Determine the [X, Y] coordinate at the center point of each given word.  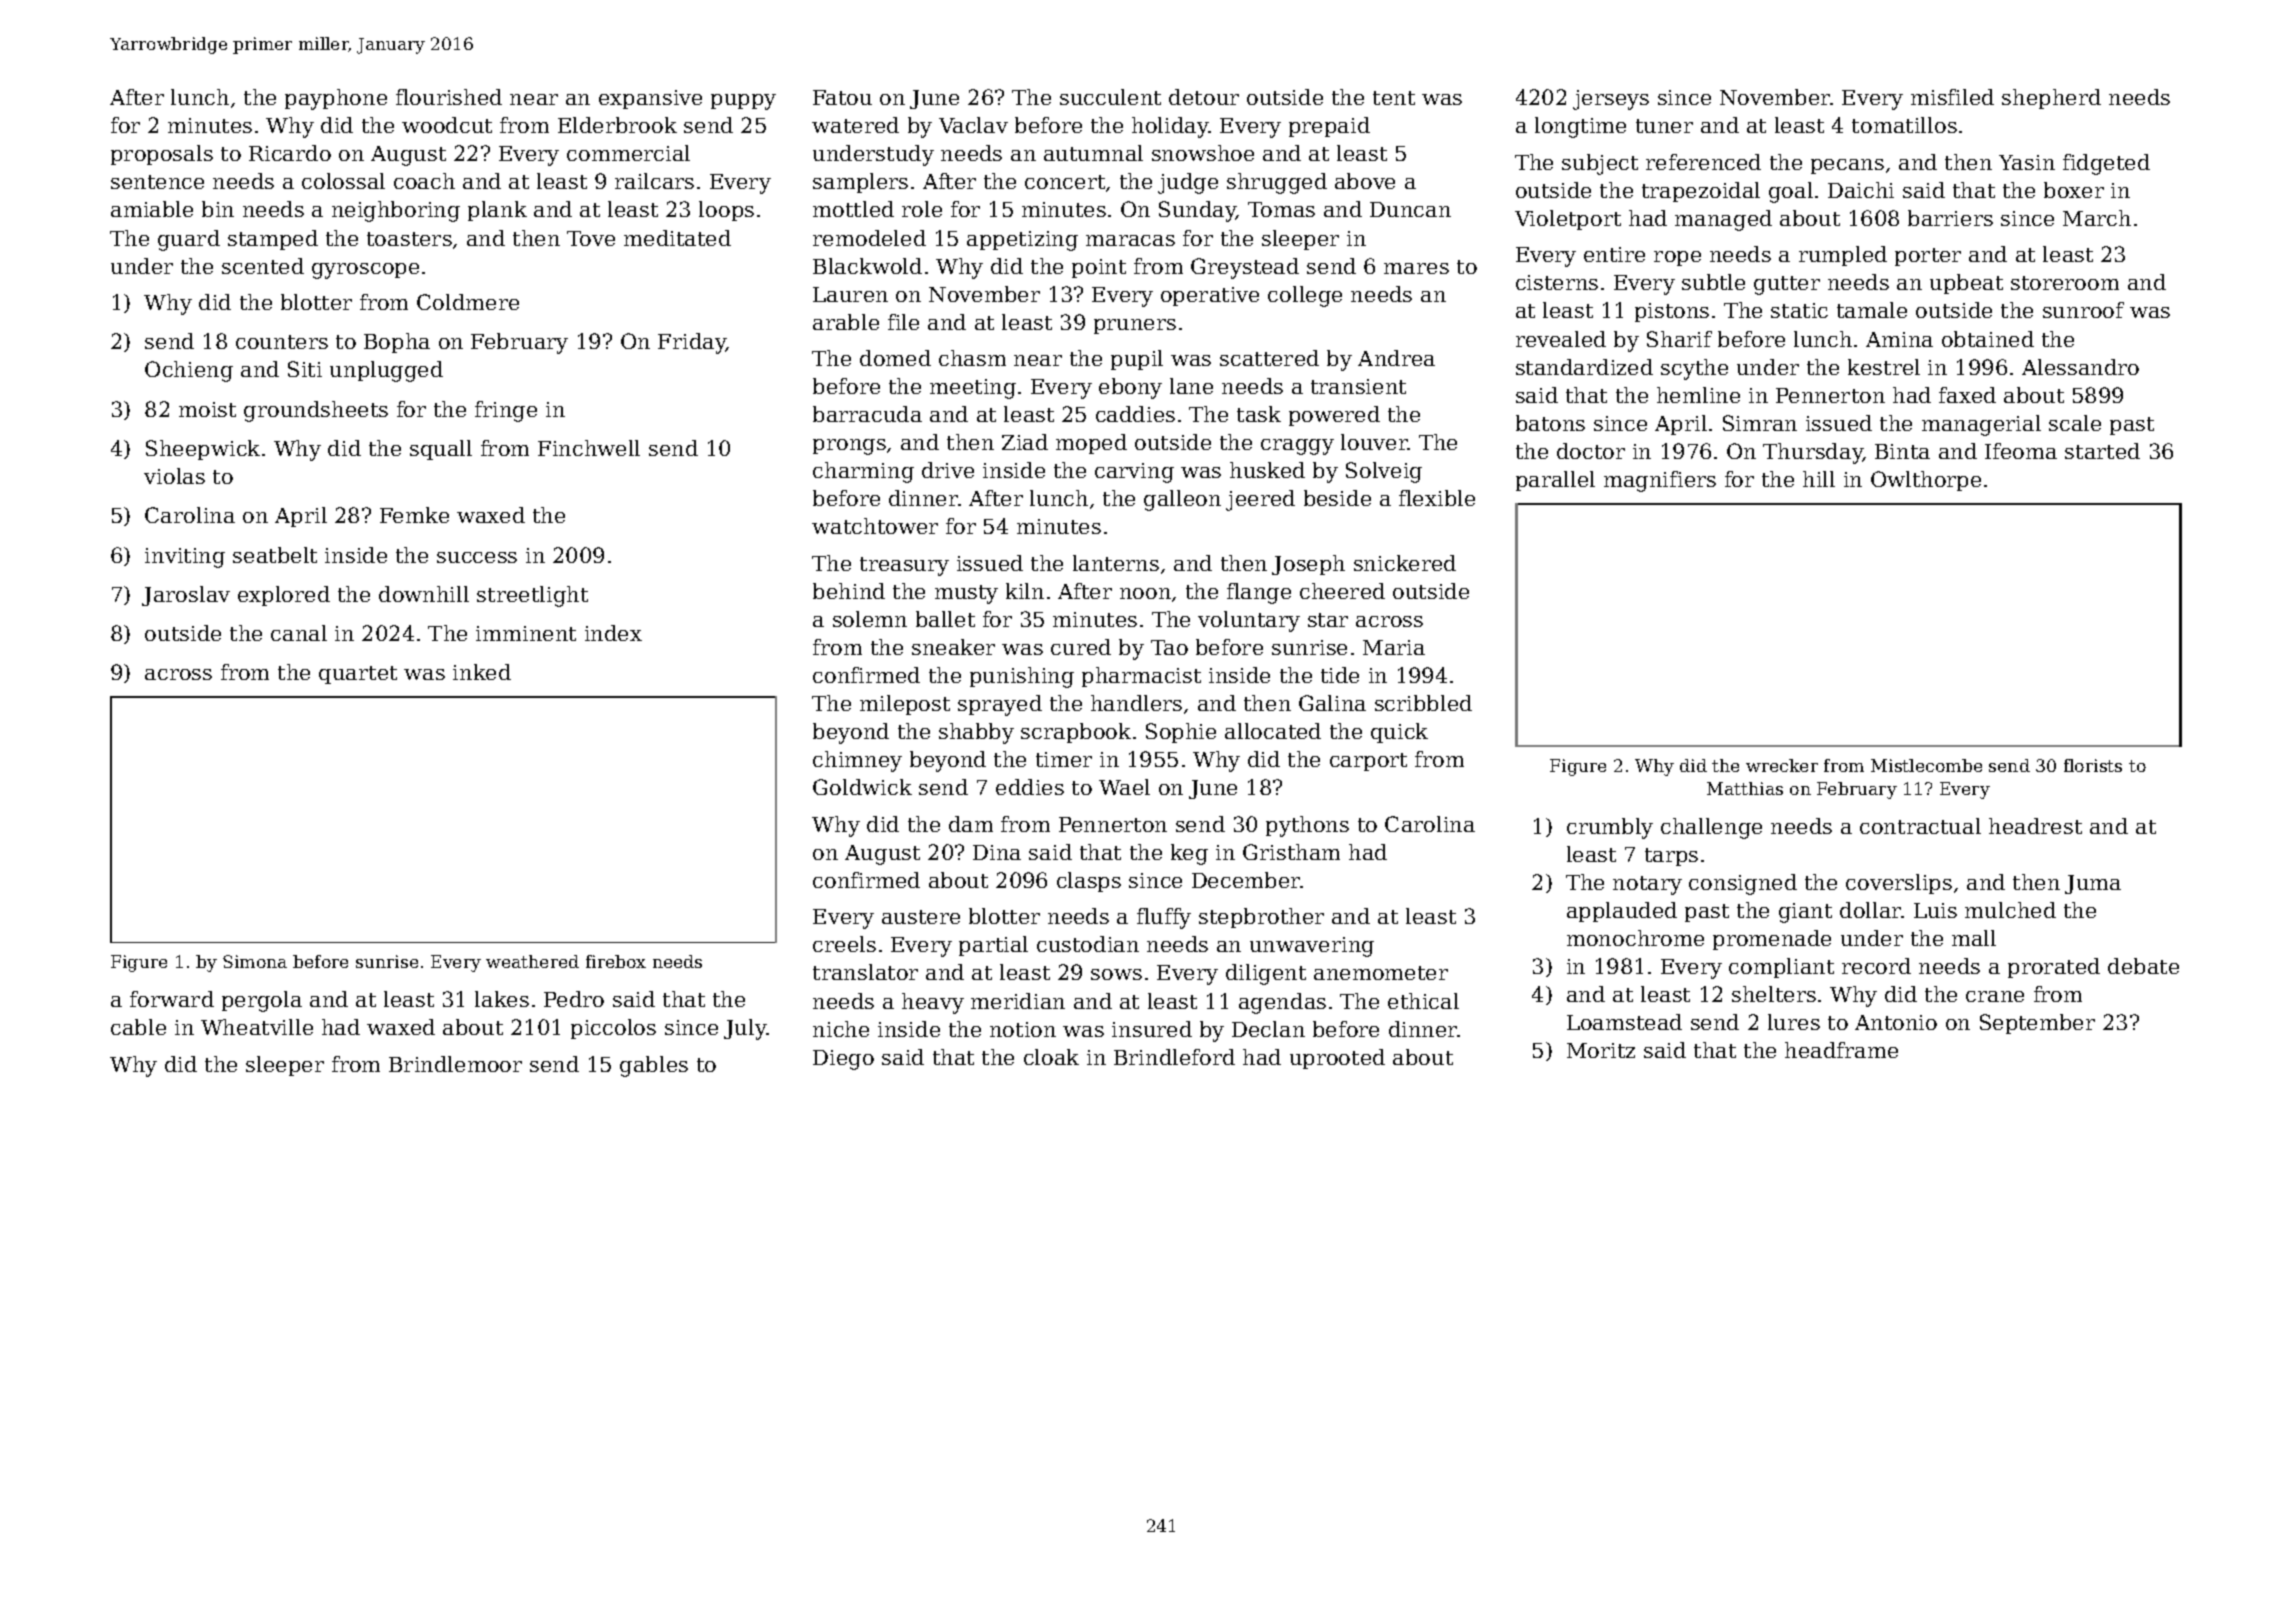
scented [263, 266]
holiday [1170, 127]
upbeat [1966, 284]
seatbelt [275, 555]
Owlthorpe [1926, 481]
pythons [1307, 826]
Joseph [1308, 565]
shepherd [2051, 99]
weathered [532, 961]
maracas [1130, 240]
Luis [1935, 910]
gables [654, 1066]
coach [424, 181]
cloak [1051, 1057]
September [2037, 1024]
